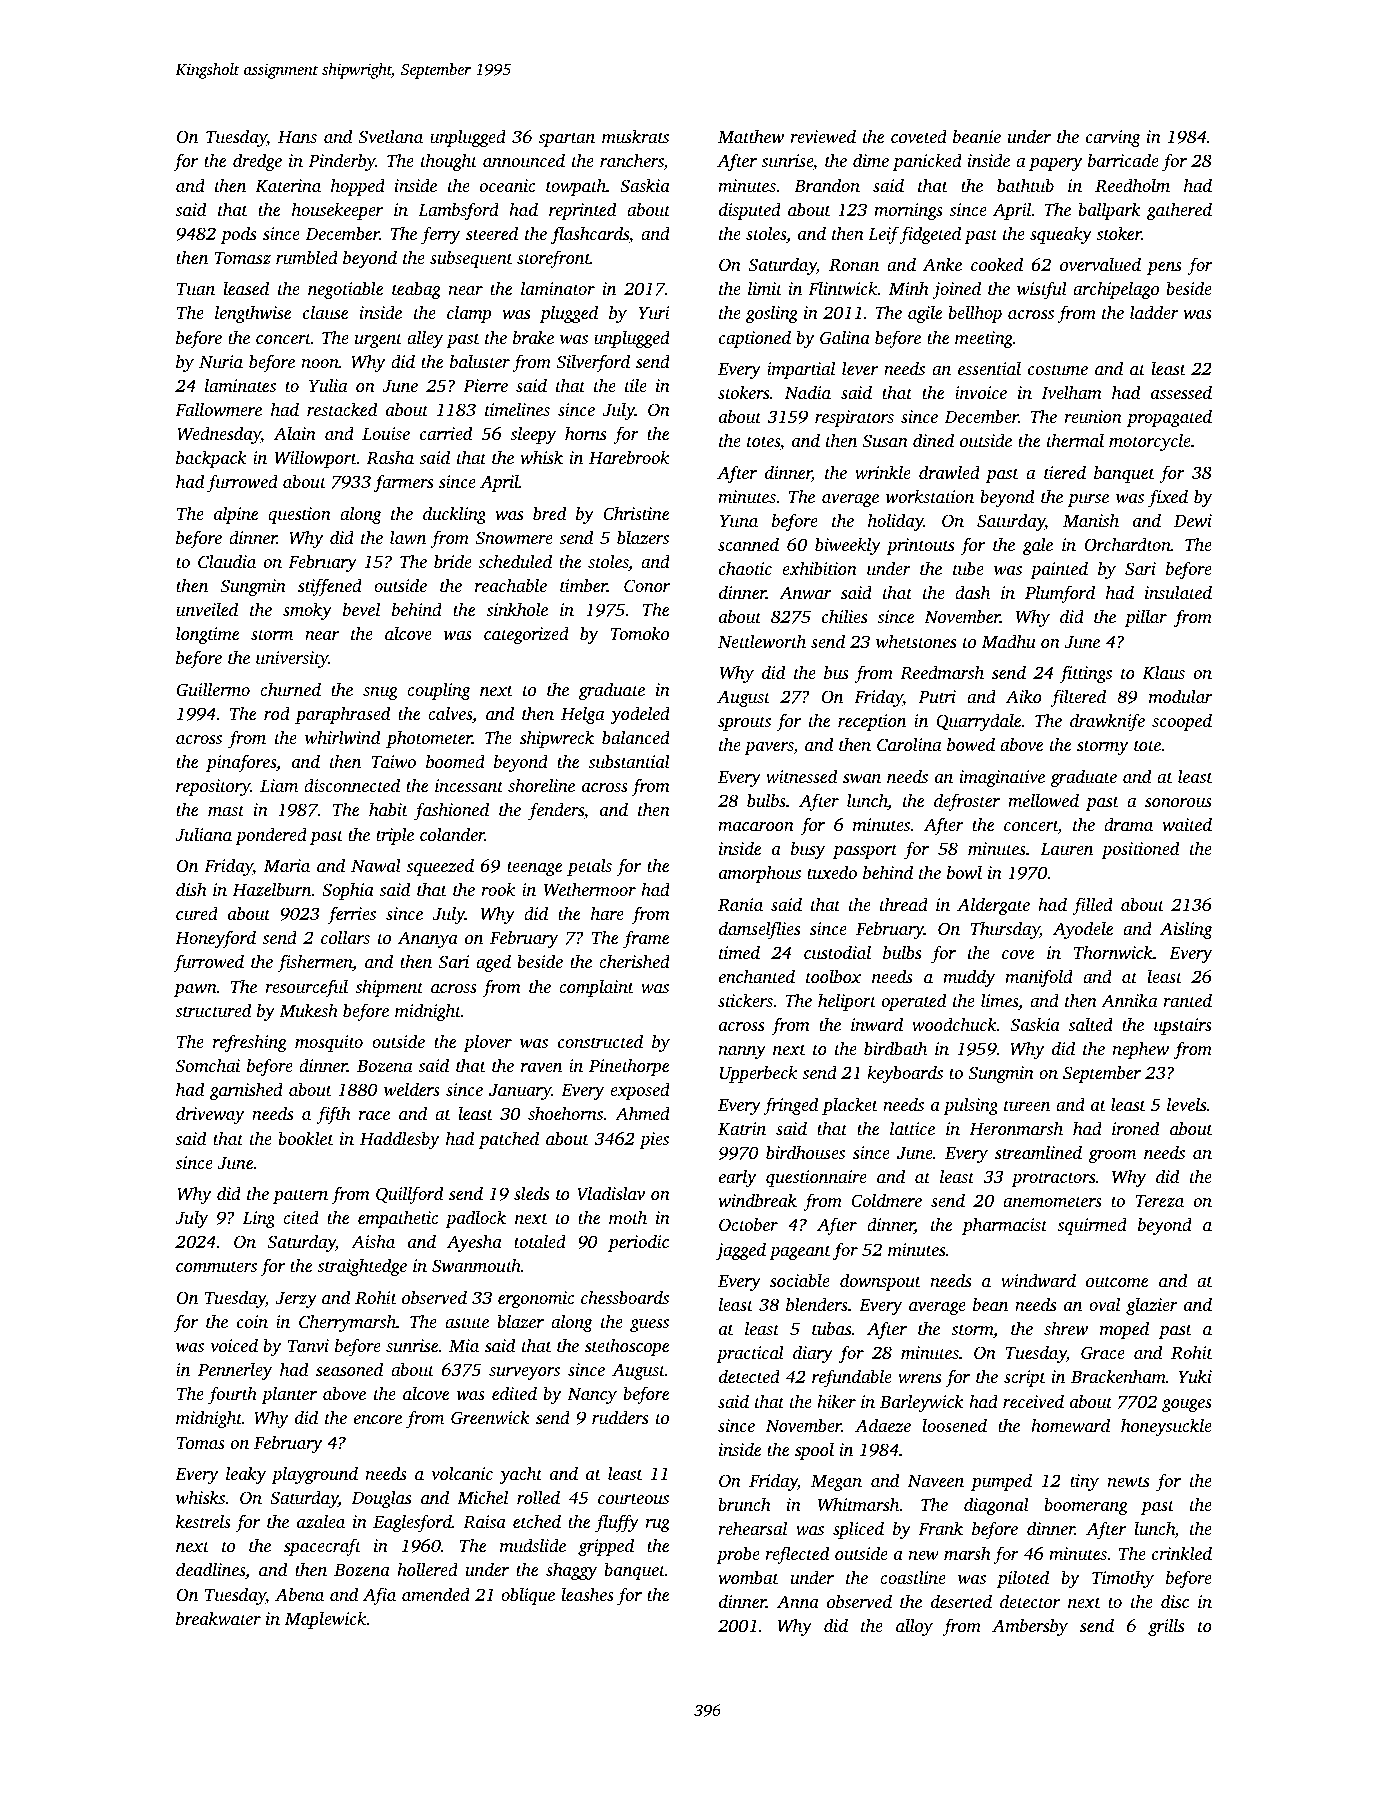 The image size is (1388, 1796). I want to click on Svetlana, so click(391, 136).
